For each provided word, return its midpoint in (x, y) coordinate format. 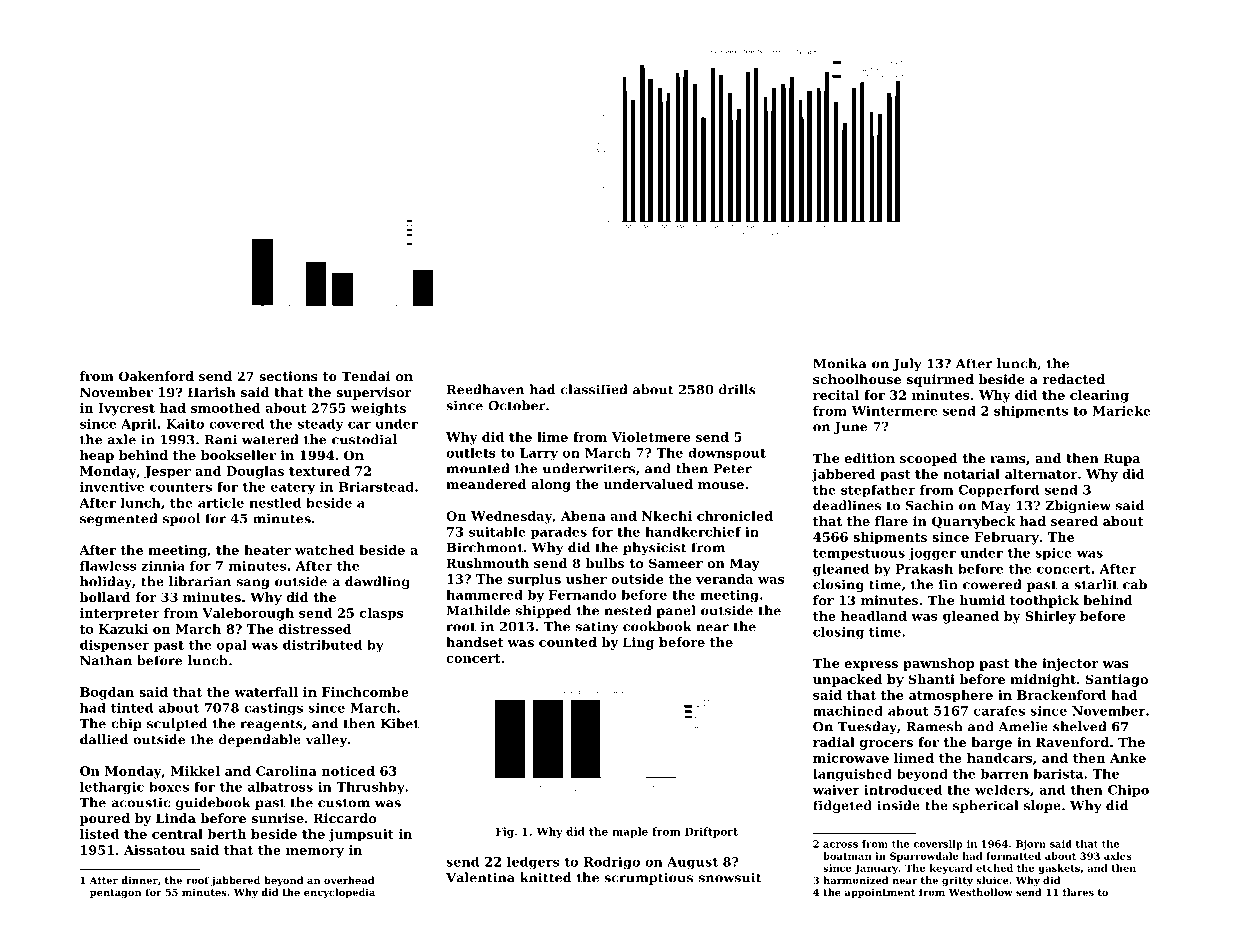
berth (227, 834)
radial (834, 742)
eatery (293, 489)
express (871, 666)
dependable (260, 740)
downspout (727, 454)
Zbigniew (1078, 506)
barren (1005, 774)
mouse (721, 485)
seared (1074, 521)
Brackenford (1061, 695)
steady (321, 424)
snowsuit (730, 877)
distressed (315, 629)
